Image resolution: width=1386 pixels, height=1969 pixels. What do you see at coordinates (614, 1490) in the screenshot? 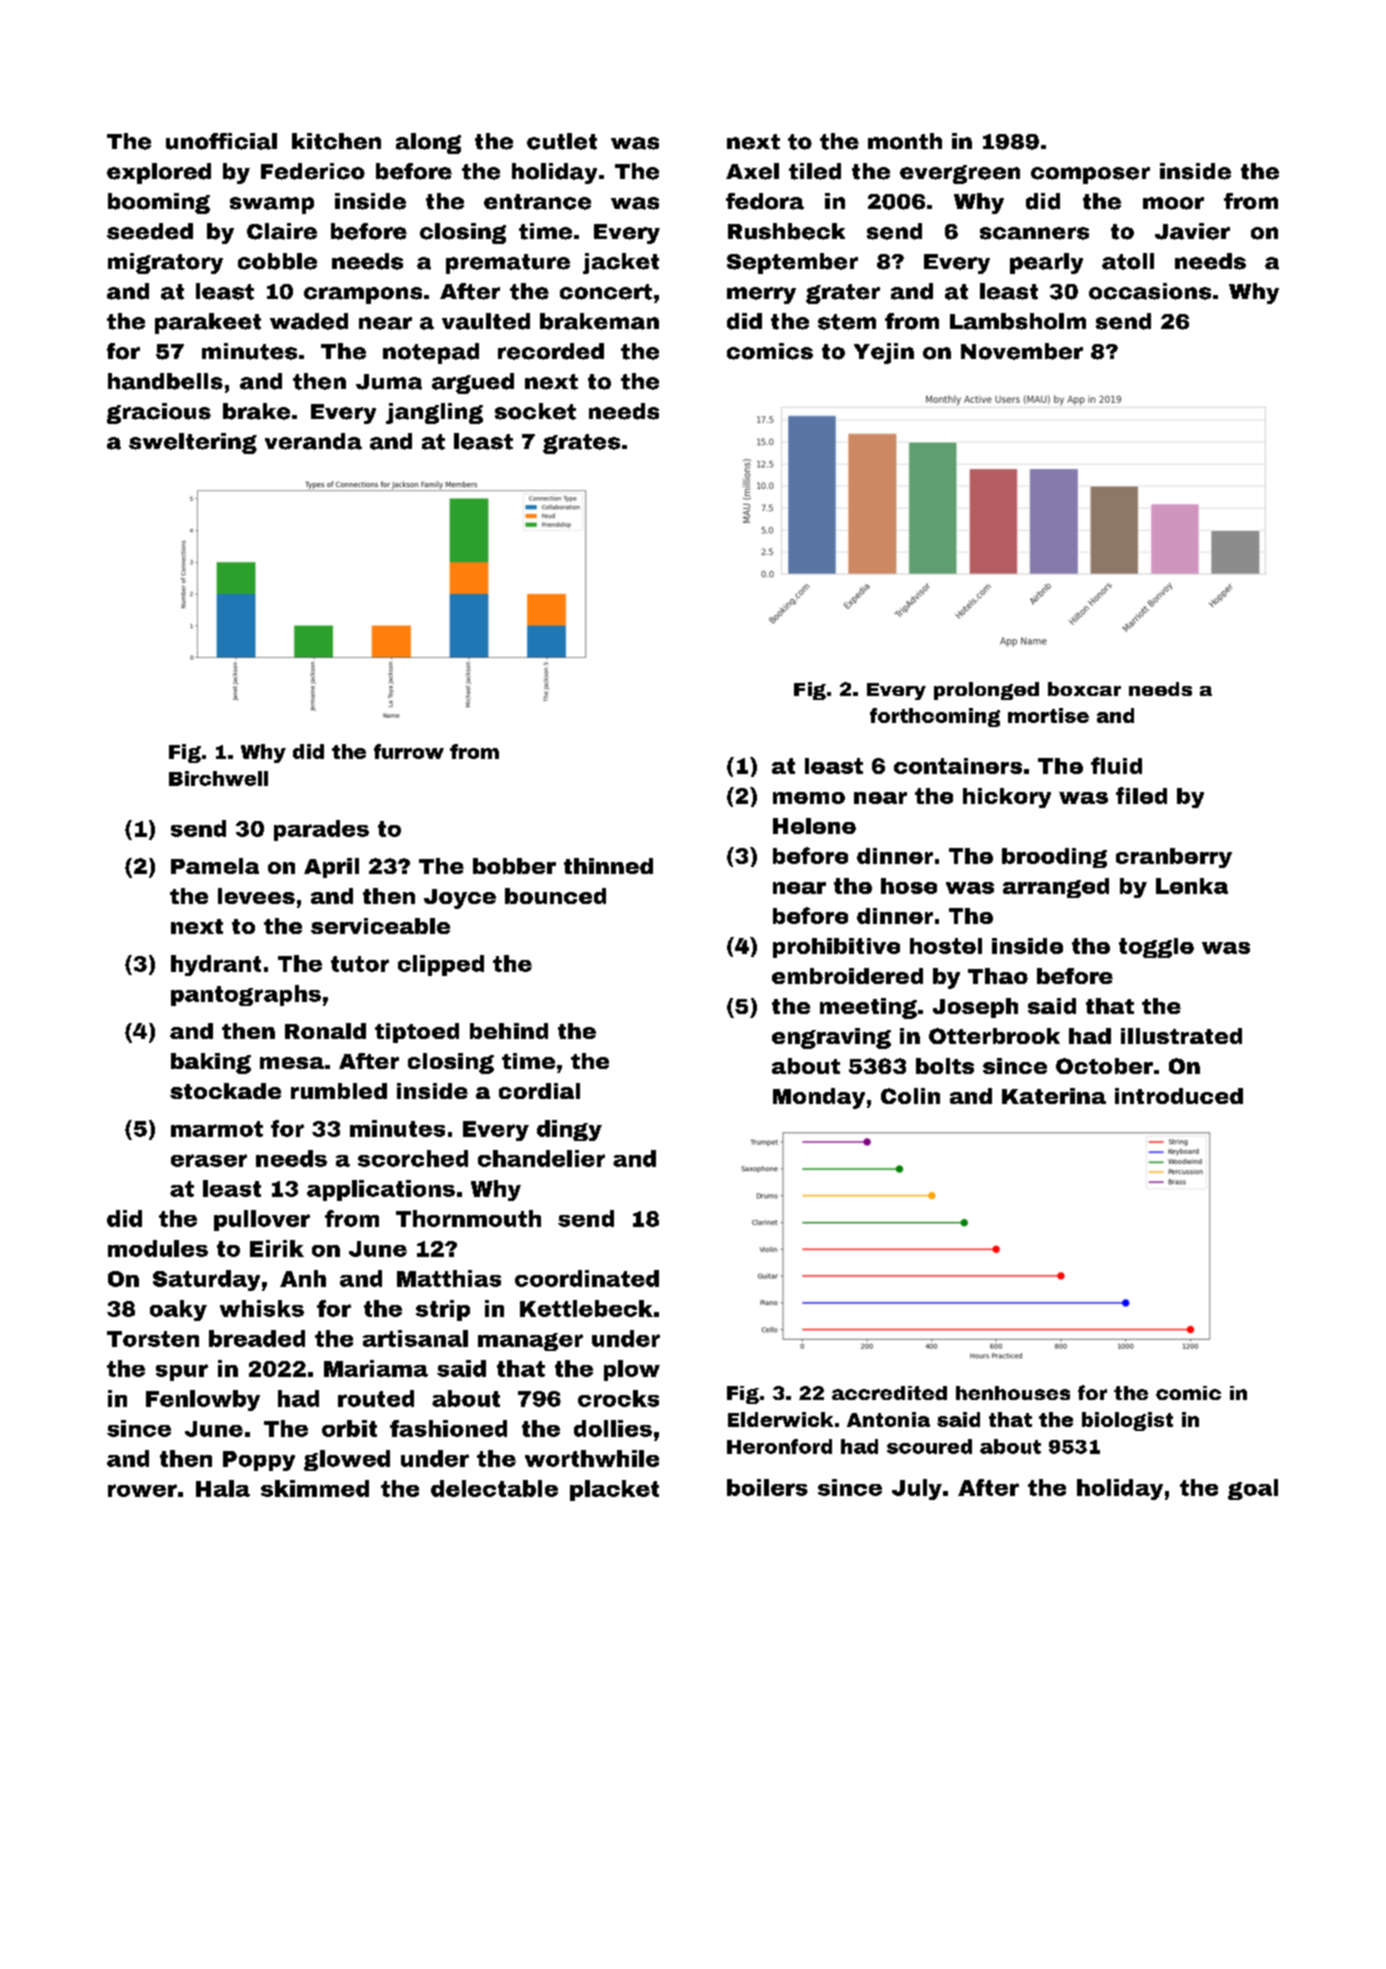
I see `placket` at bounding box center [614, 1490].
